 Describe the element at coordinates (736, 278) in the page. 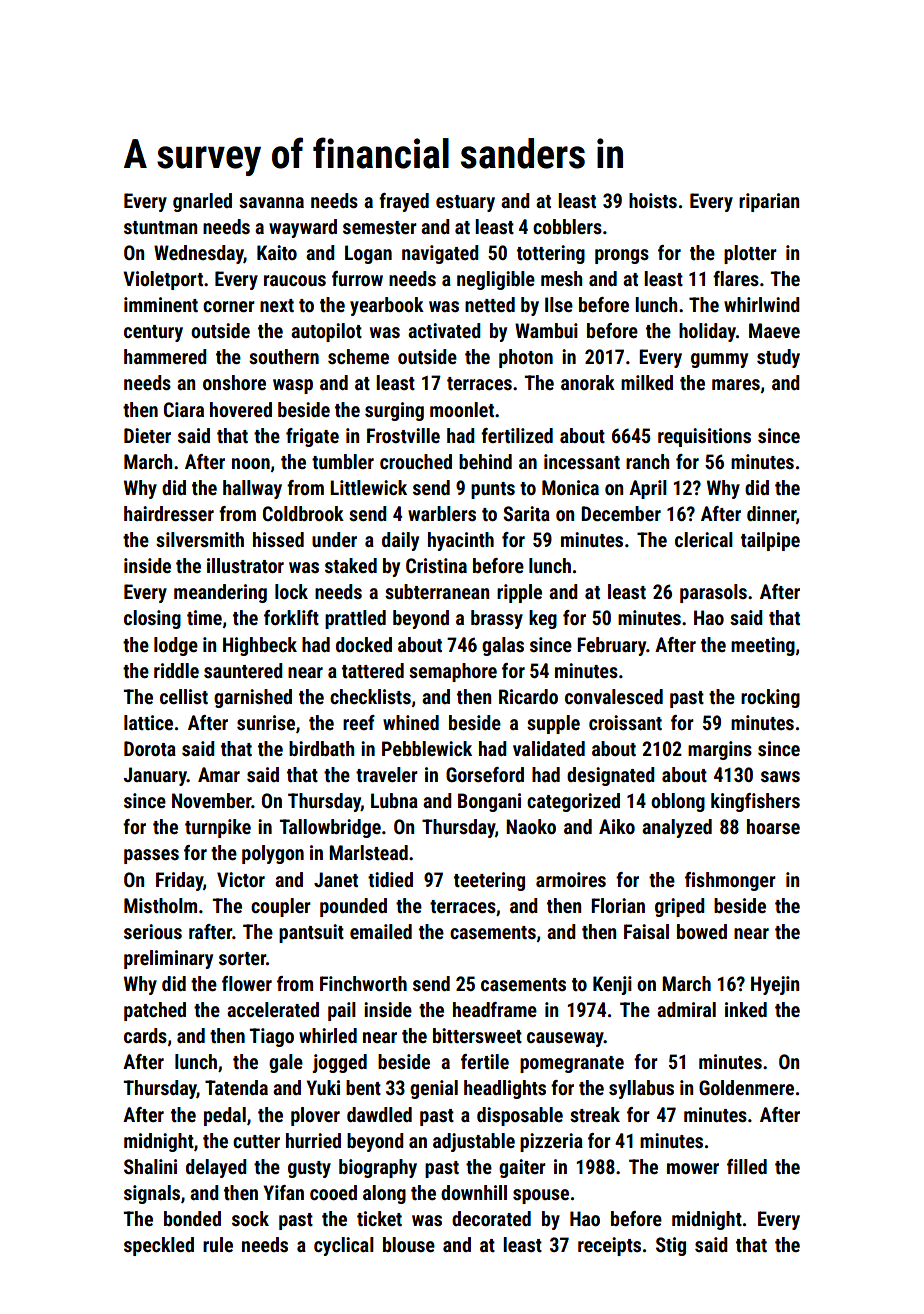

I see `flares` at that location.
